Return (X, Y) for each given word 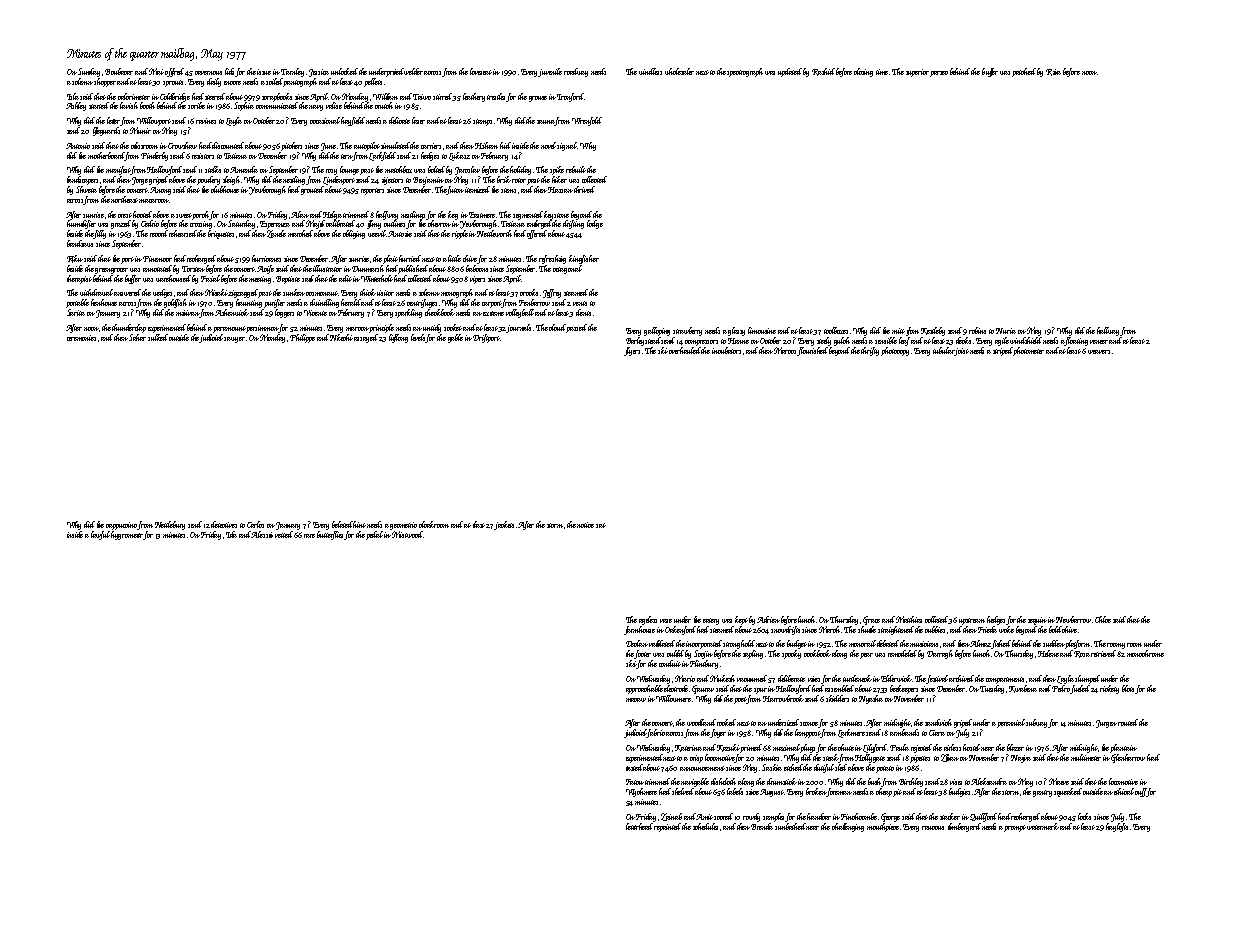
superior (917, 73)
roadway (576, 72)
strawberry (687, 331)
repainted (669, 827)
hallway (1109, 331)
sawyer (235, 340)
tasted (635, 767)
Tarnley (292, 72)
